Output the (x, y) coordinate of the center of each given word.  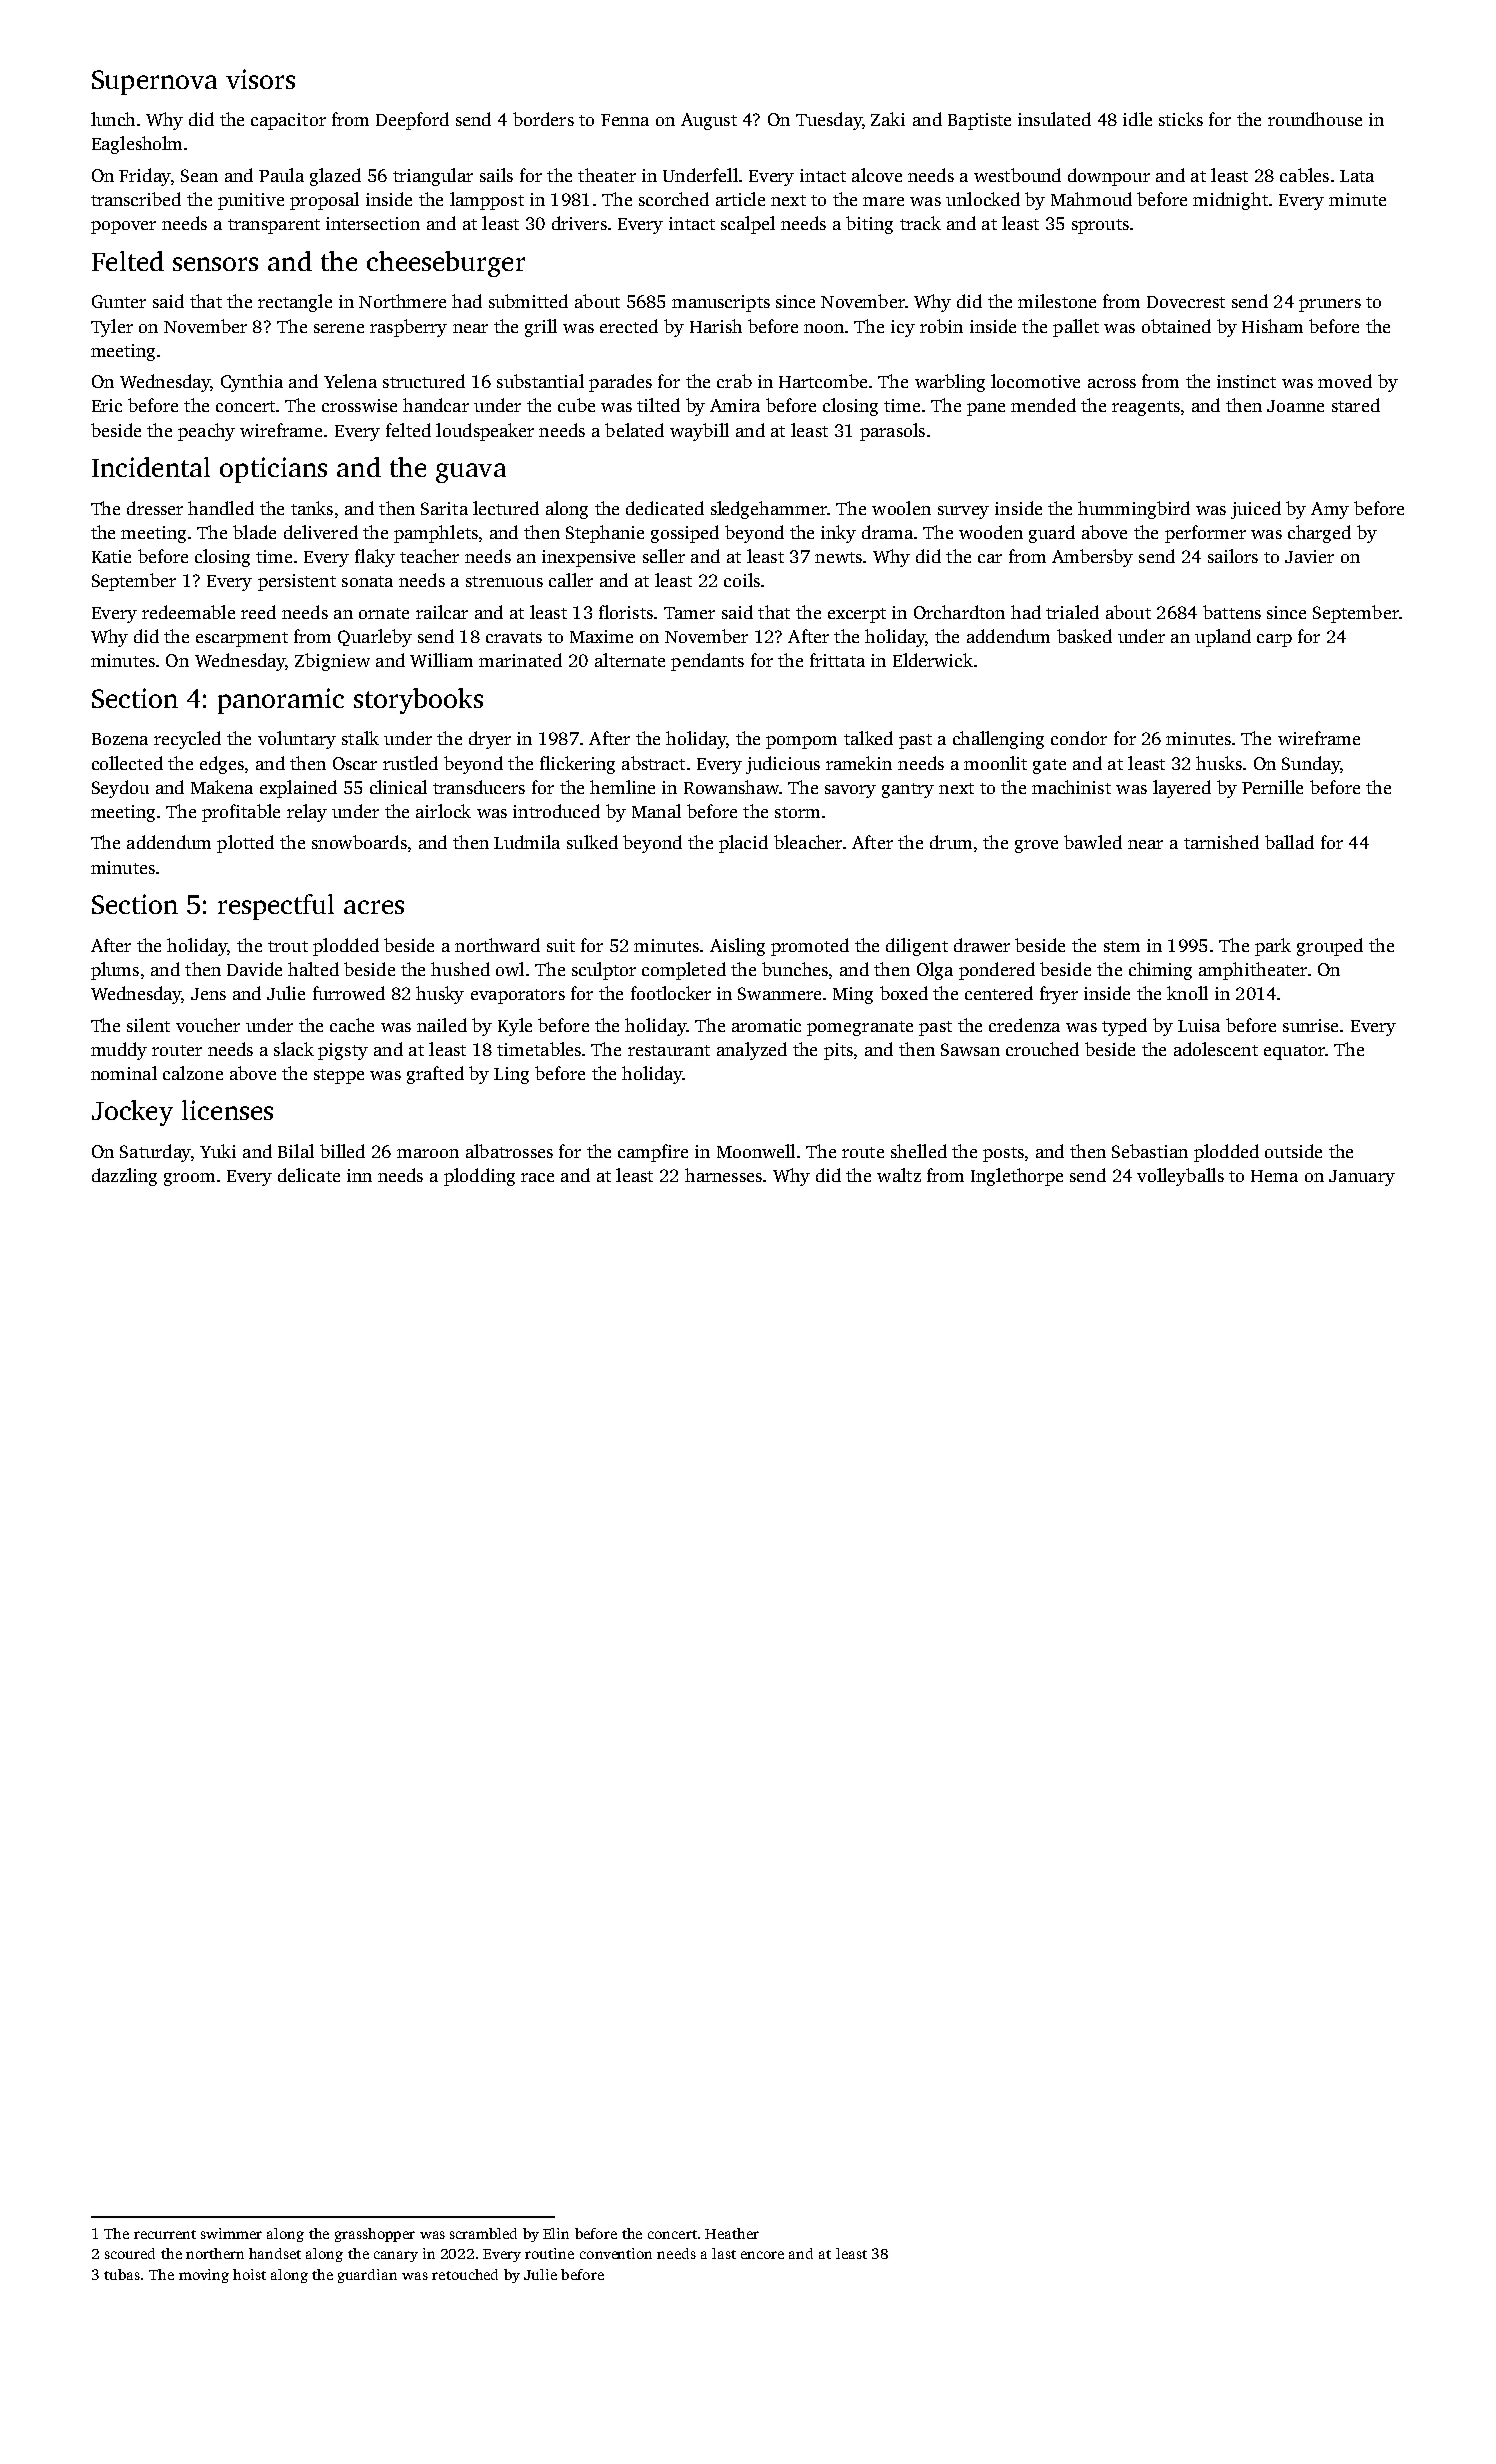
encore (762, 2255)
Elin (556, 2233)
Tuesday (829, 121)
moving (204, 2276)
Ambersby (1092, 558)
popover (123, 227)
